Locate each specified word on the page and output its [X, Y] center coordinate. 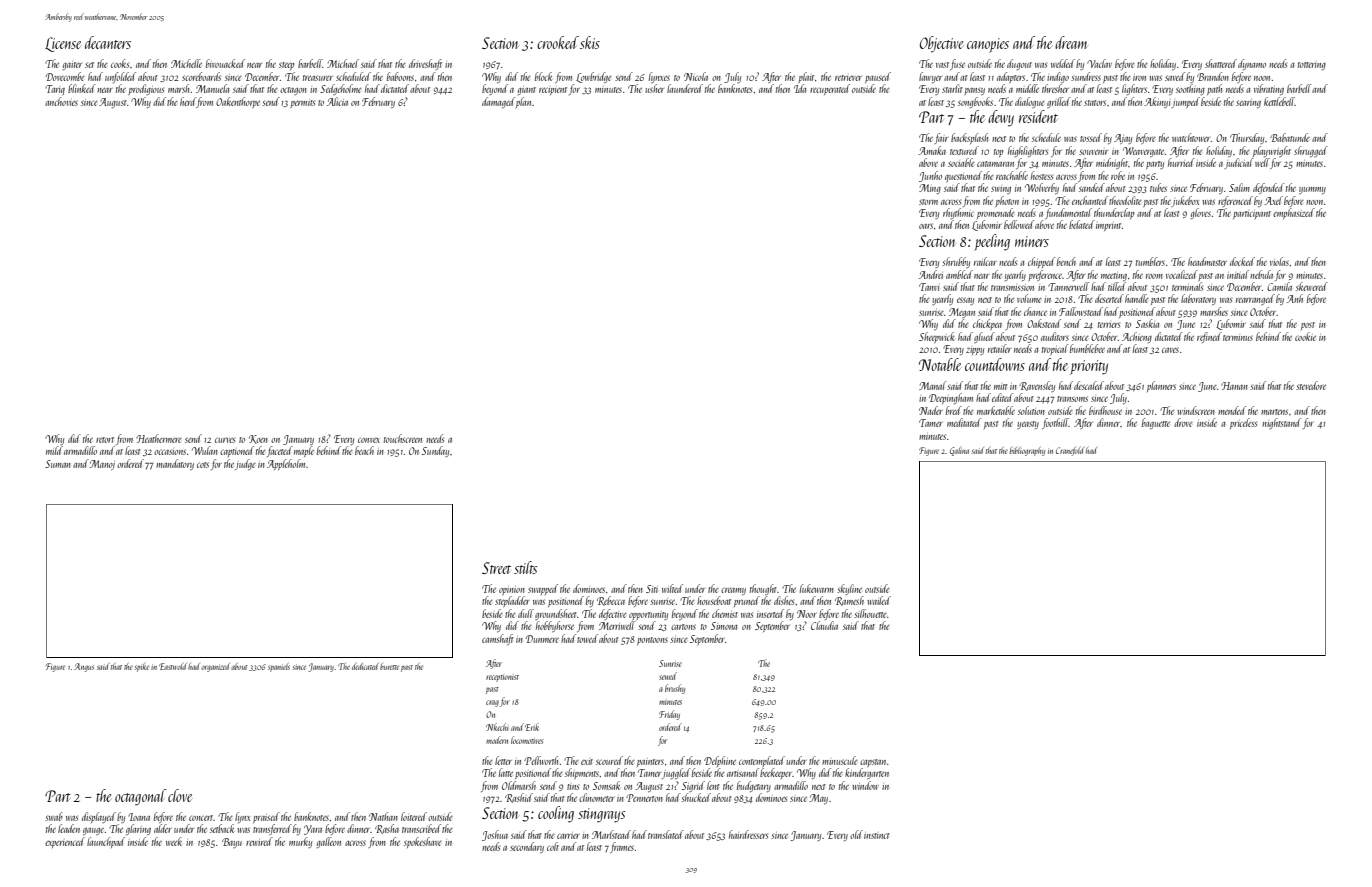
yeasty [1028, 425]
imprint [1108, 227]
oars [926, 226]
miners [1032, 241]
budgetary [754, 786]
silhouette [870, 613]
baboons [400, 76]
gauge [93, 831]
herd [188, 101]
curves [225, 440]
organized [215, 667]
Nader [931, 410]
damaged [498, 102]
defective [613, 614]
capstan [873, 763]
